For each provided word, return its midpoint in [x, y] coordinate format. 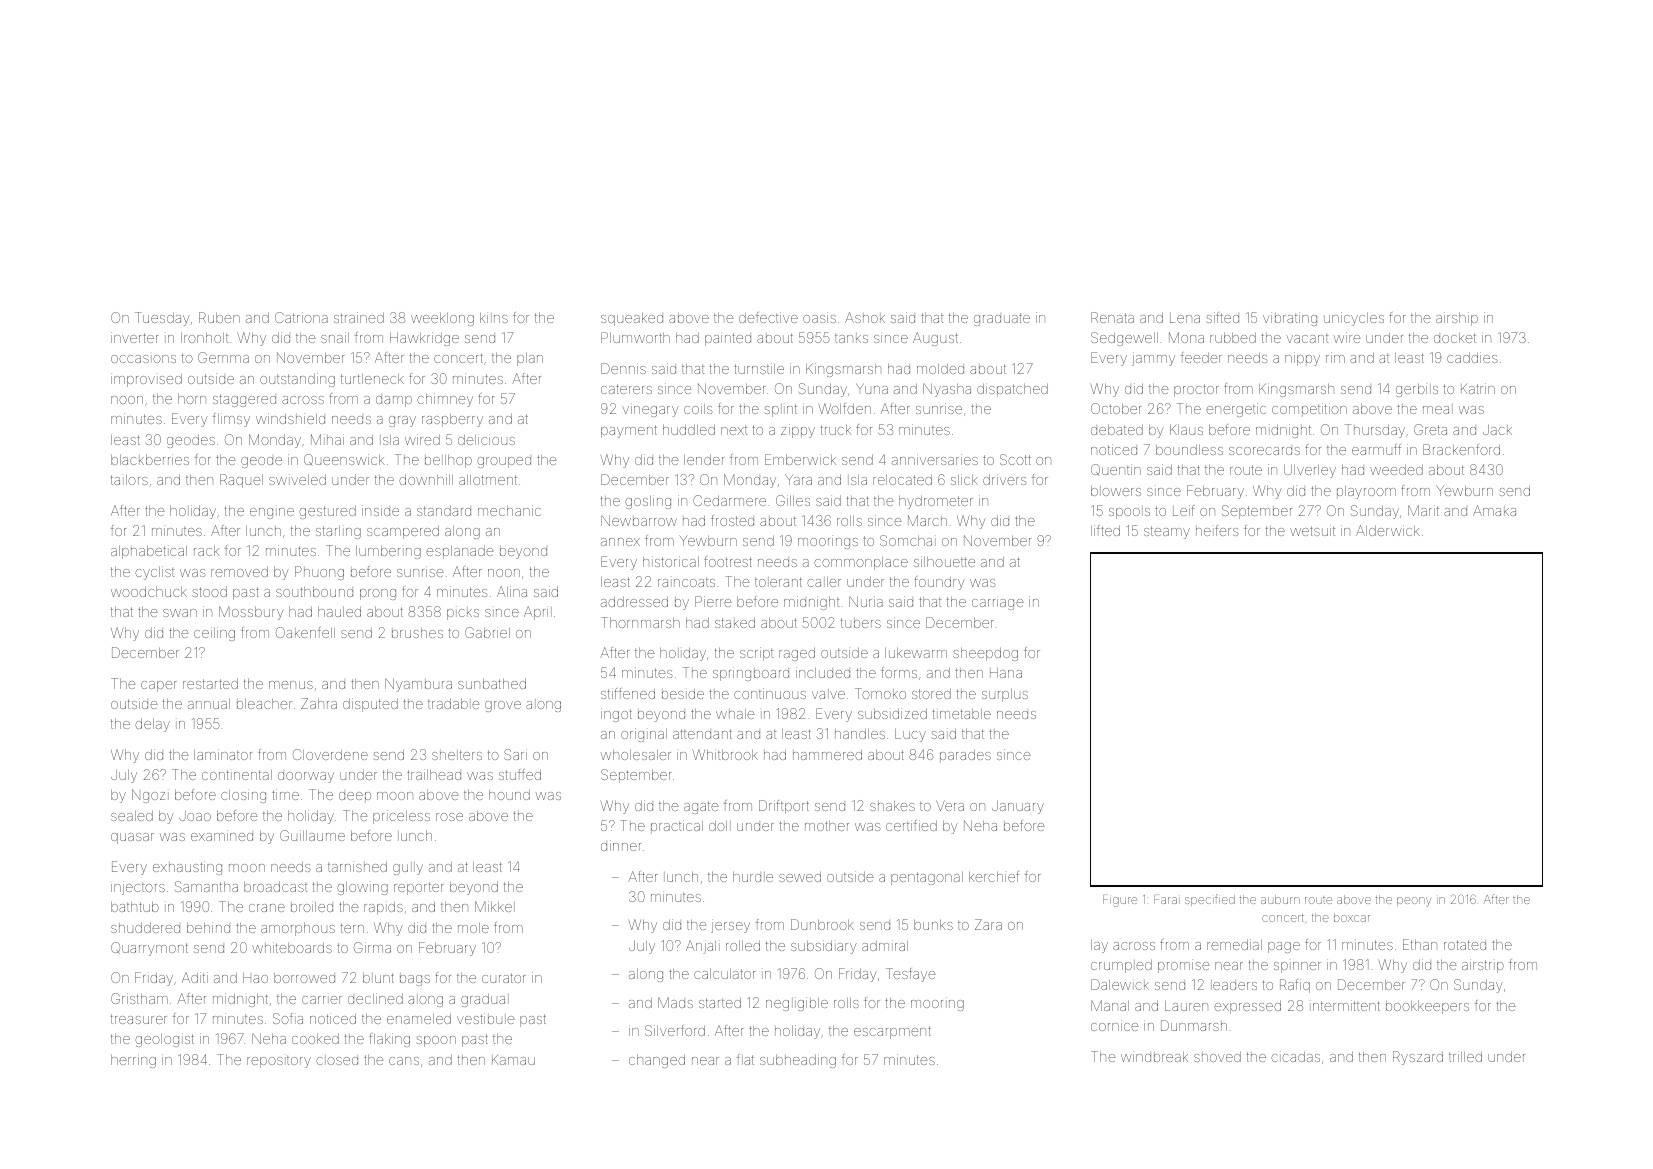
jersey [730, 927]
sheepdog [985, 654]
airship [1457, 319]
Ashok [865, 317]
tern [352, 928]
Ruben [219, 317]
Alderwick [1387, 530]
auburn [1280, 899]
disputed [370, 705]
